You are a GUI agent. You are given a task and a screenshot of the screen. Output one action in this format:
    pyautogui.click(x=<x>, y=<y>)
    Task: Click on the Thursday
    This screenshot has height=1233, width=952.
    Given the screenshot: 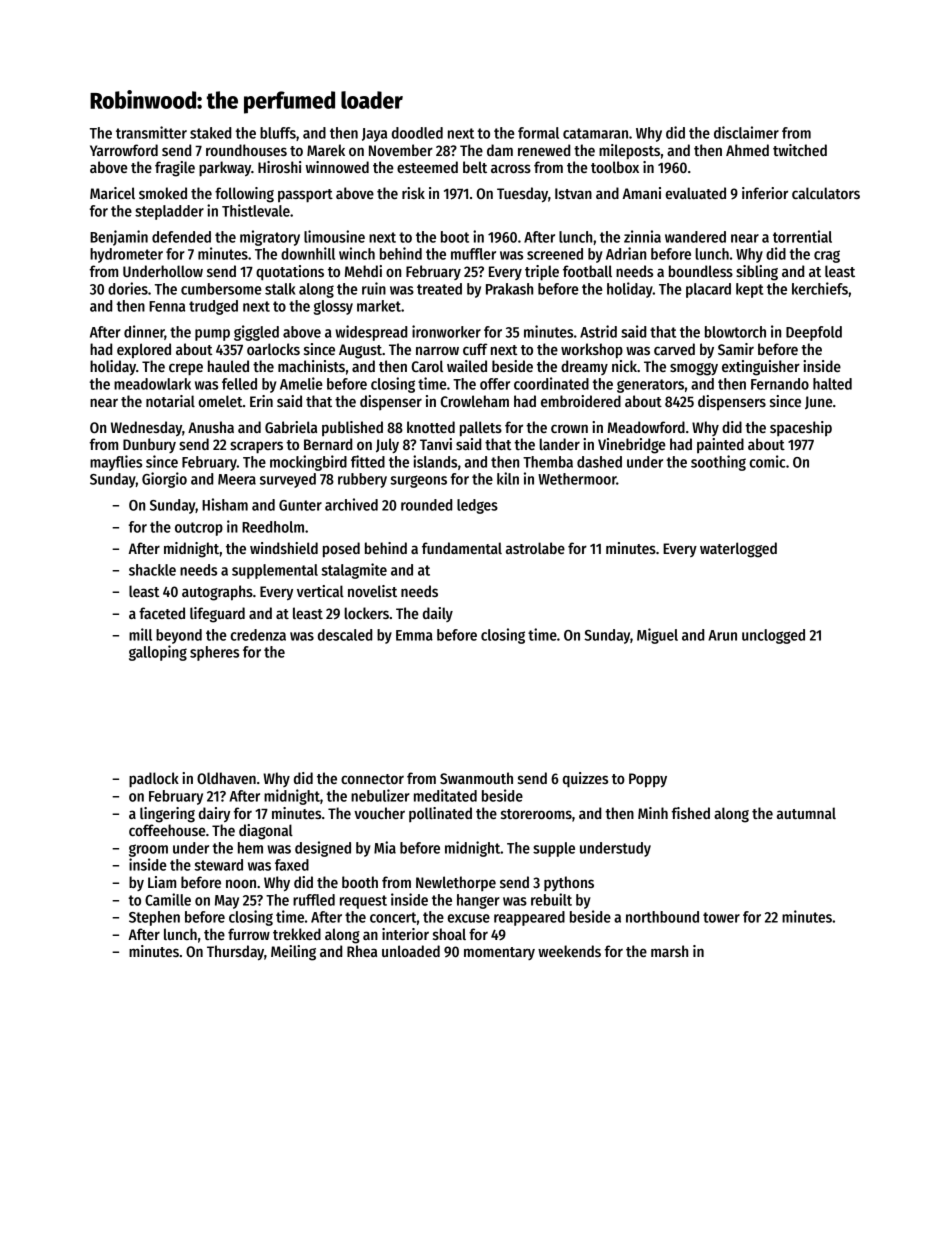 What is the action you would take?
    pyautogui.click(x=235, y=952)
